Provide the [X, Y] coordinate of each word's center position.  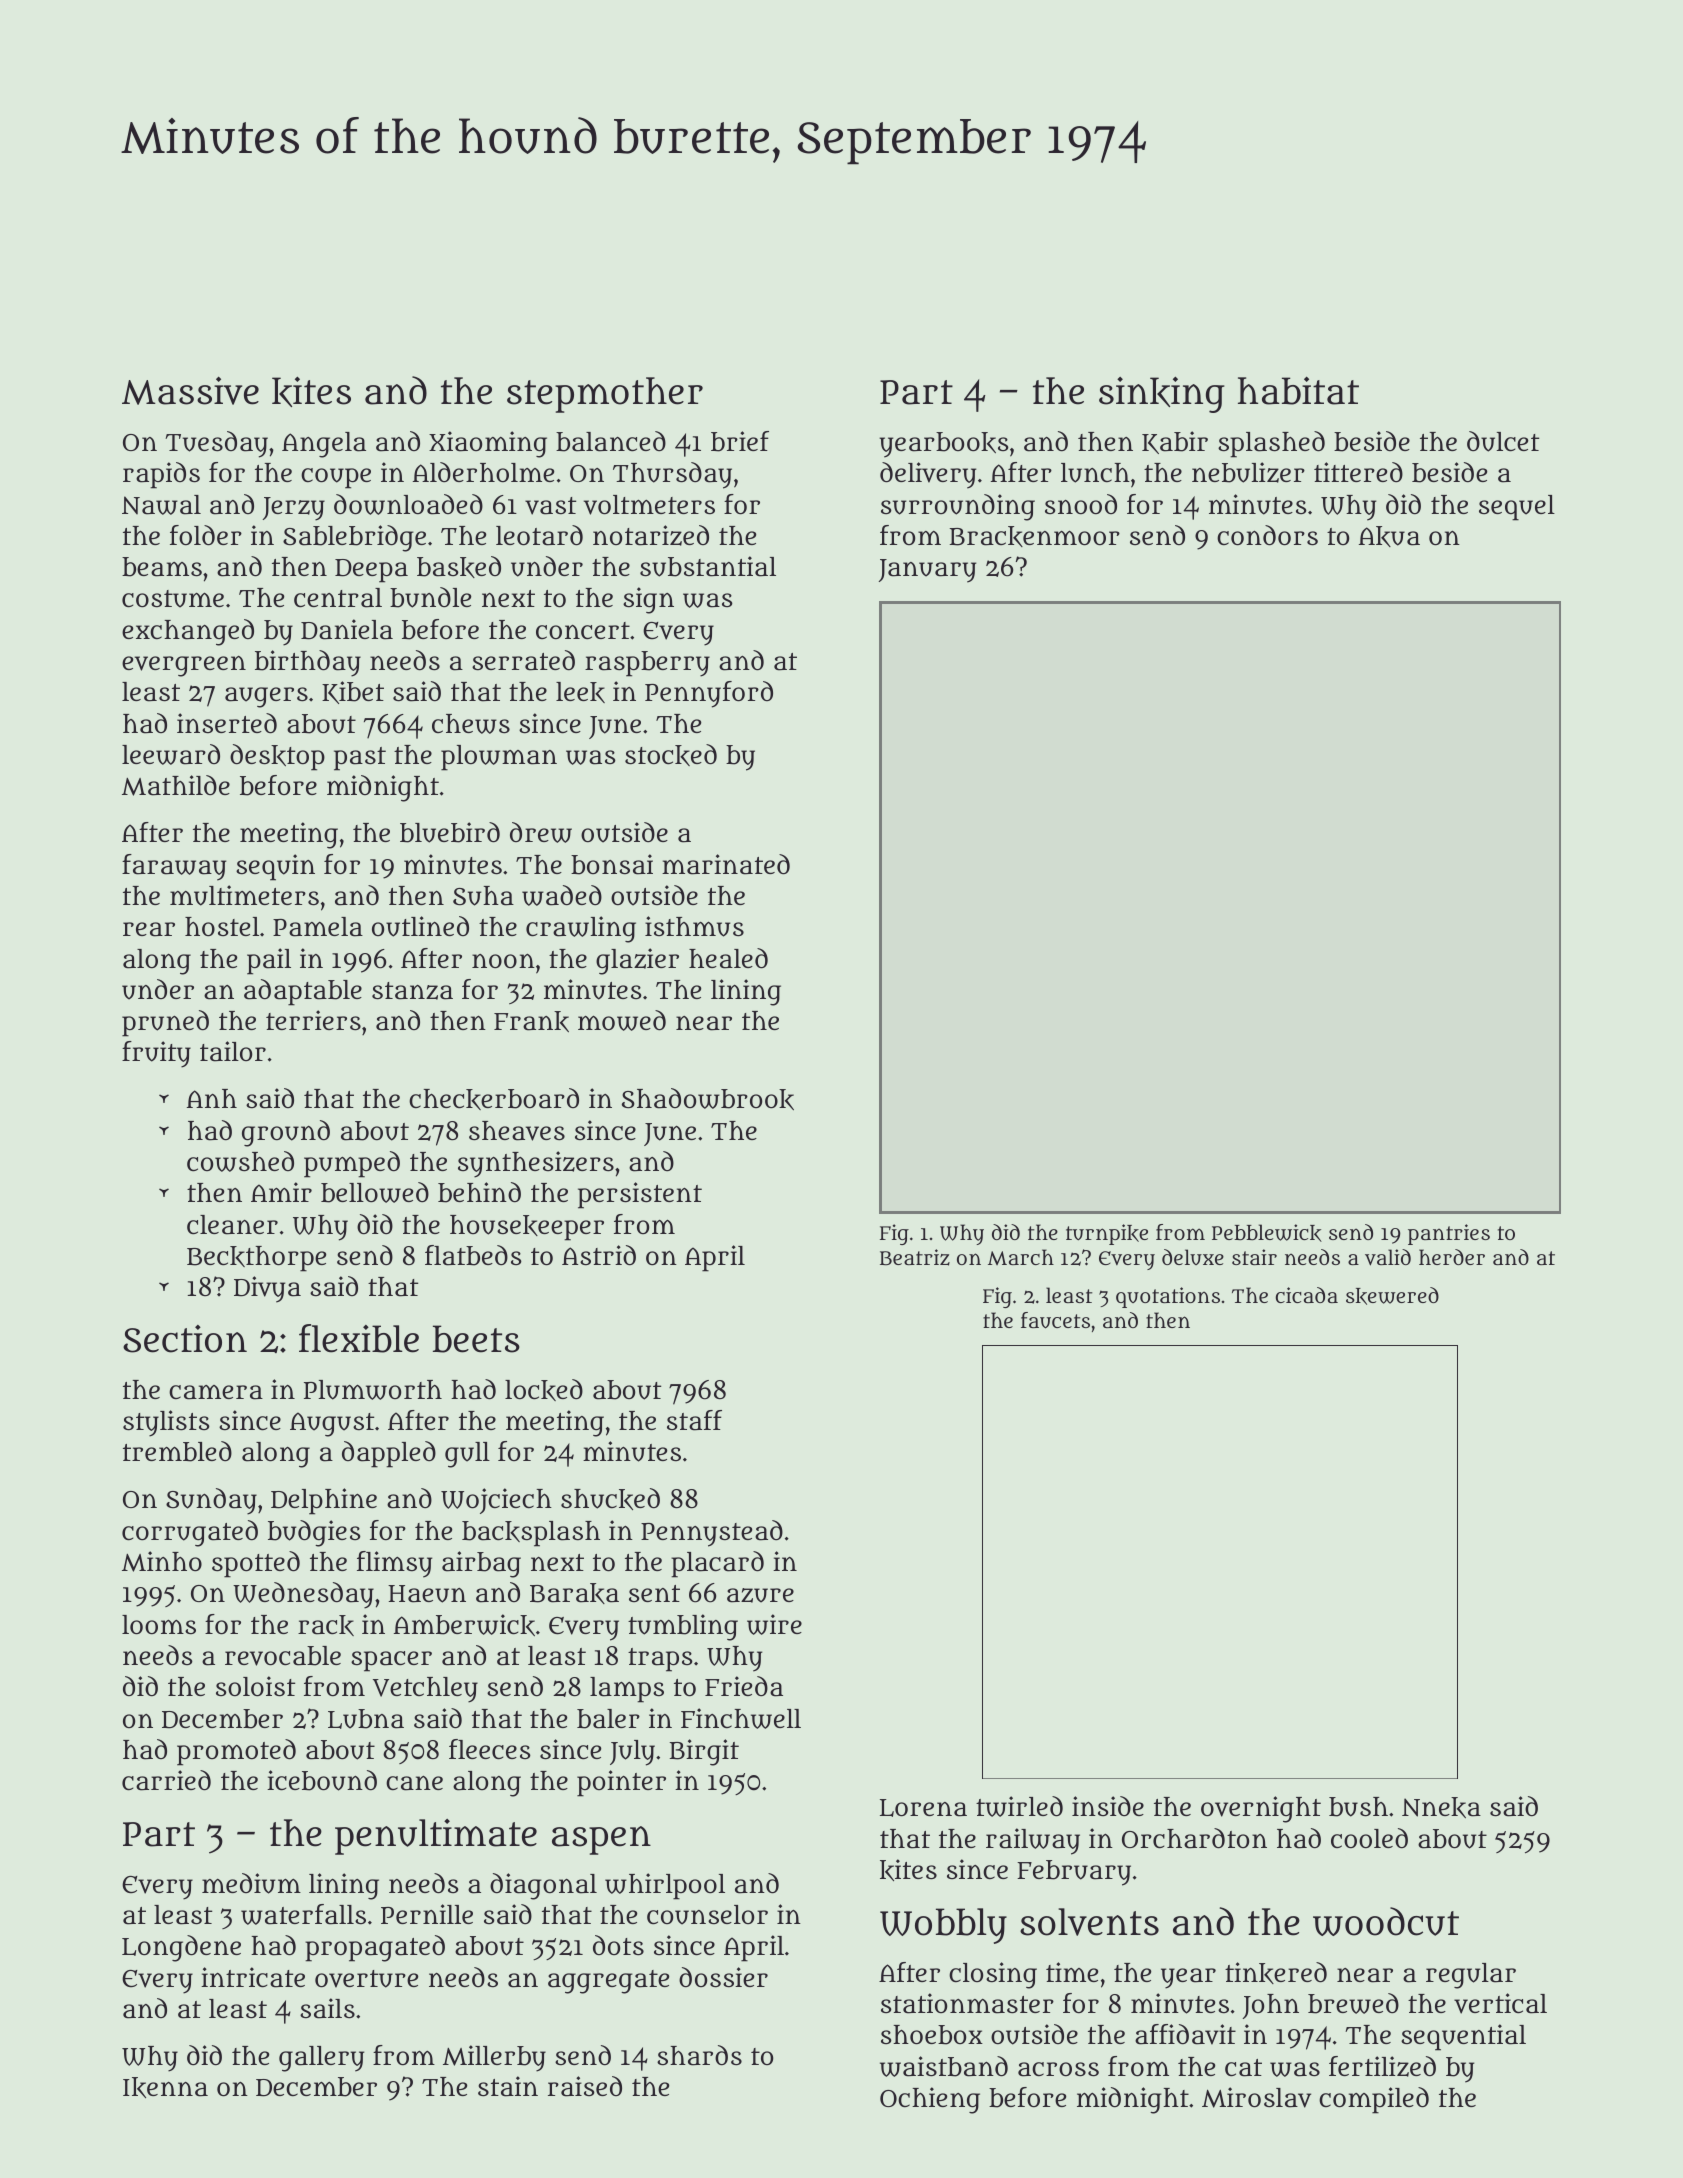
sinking [1162, 395]
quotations [1168, 1297]
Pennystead [712, 1533]
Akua [1389, 536]
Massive [190, 391]
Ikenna [165, 2087]
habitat [1298, 391]
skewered [1392, 1296]
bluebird [450, 832]
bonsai [612, 864]
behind [479, 1192]
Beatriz [915, 1257]
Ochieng [930, 2100]
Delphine [324, 1501]
